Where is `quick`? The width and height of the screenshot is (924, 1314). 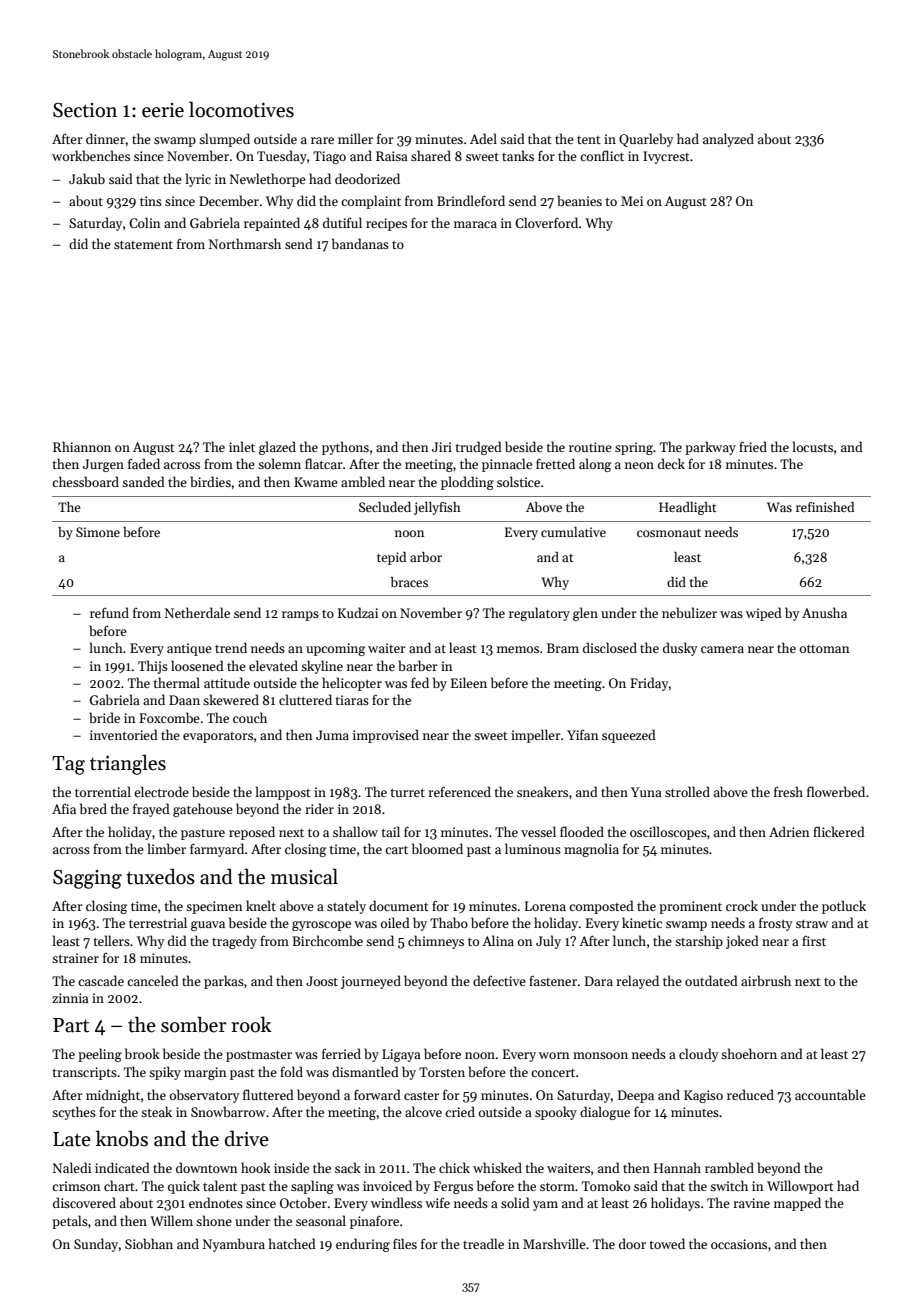 quick is located at coordinates (184, 1187).
